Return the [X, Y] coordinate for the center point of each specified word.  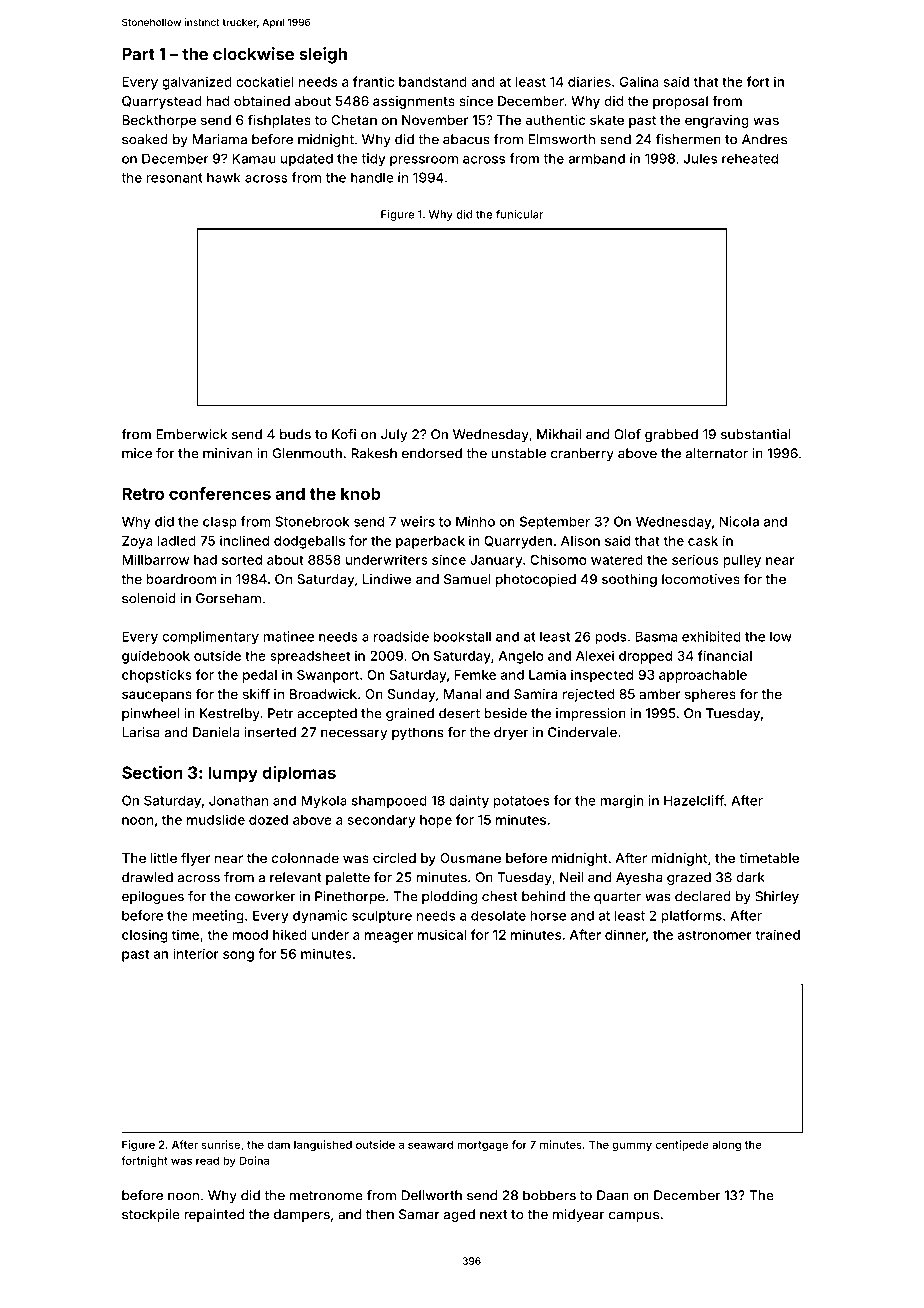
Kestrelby [230, 714]
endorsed [432, 453]
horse [548, 915]
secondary [382, 821]
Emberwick [191, 434]
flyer [195, 859]
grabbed [671, 435]
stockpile [151, 1215]
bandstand [433, 82]
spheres [710, 695]
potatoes [521, 802]
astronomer [715, 935]
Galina [639, 81]
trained [777, 934]
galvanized [197, 83]
